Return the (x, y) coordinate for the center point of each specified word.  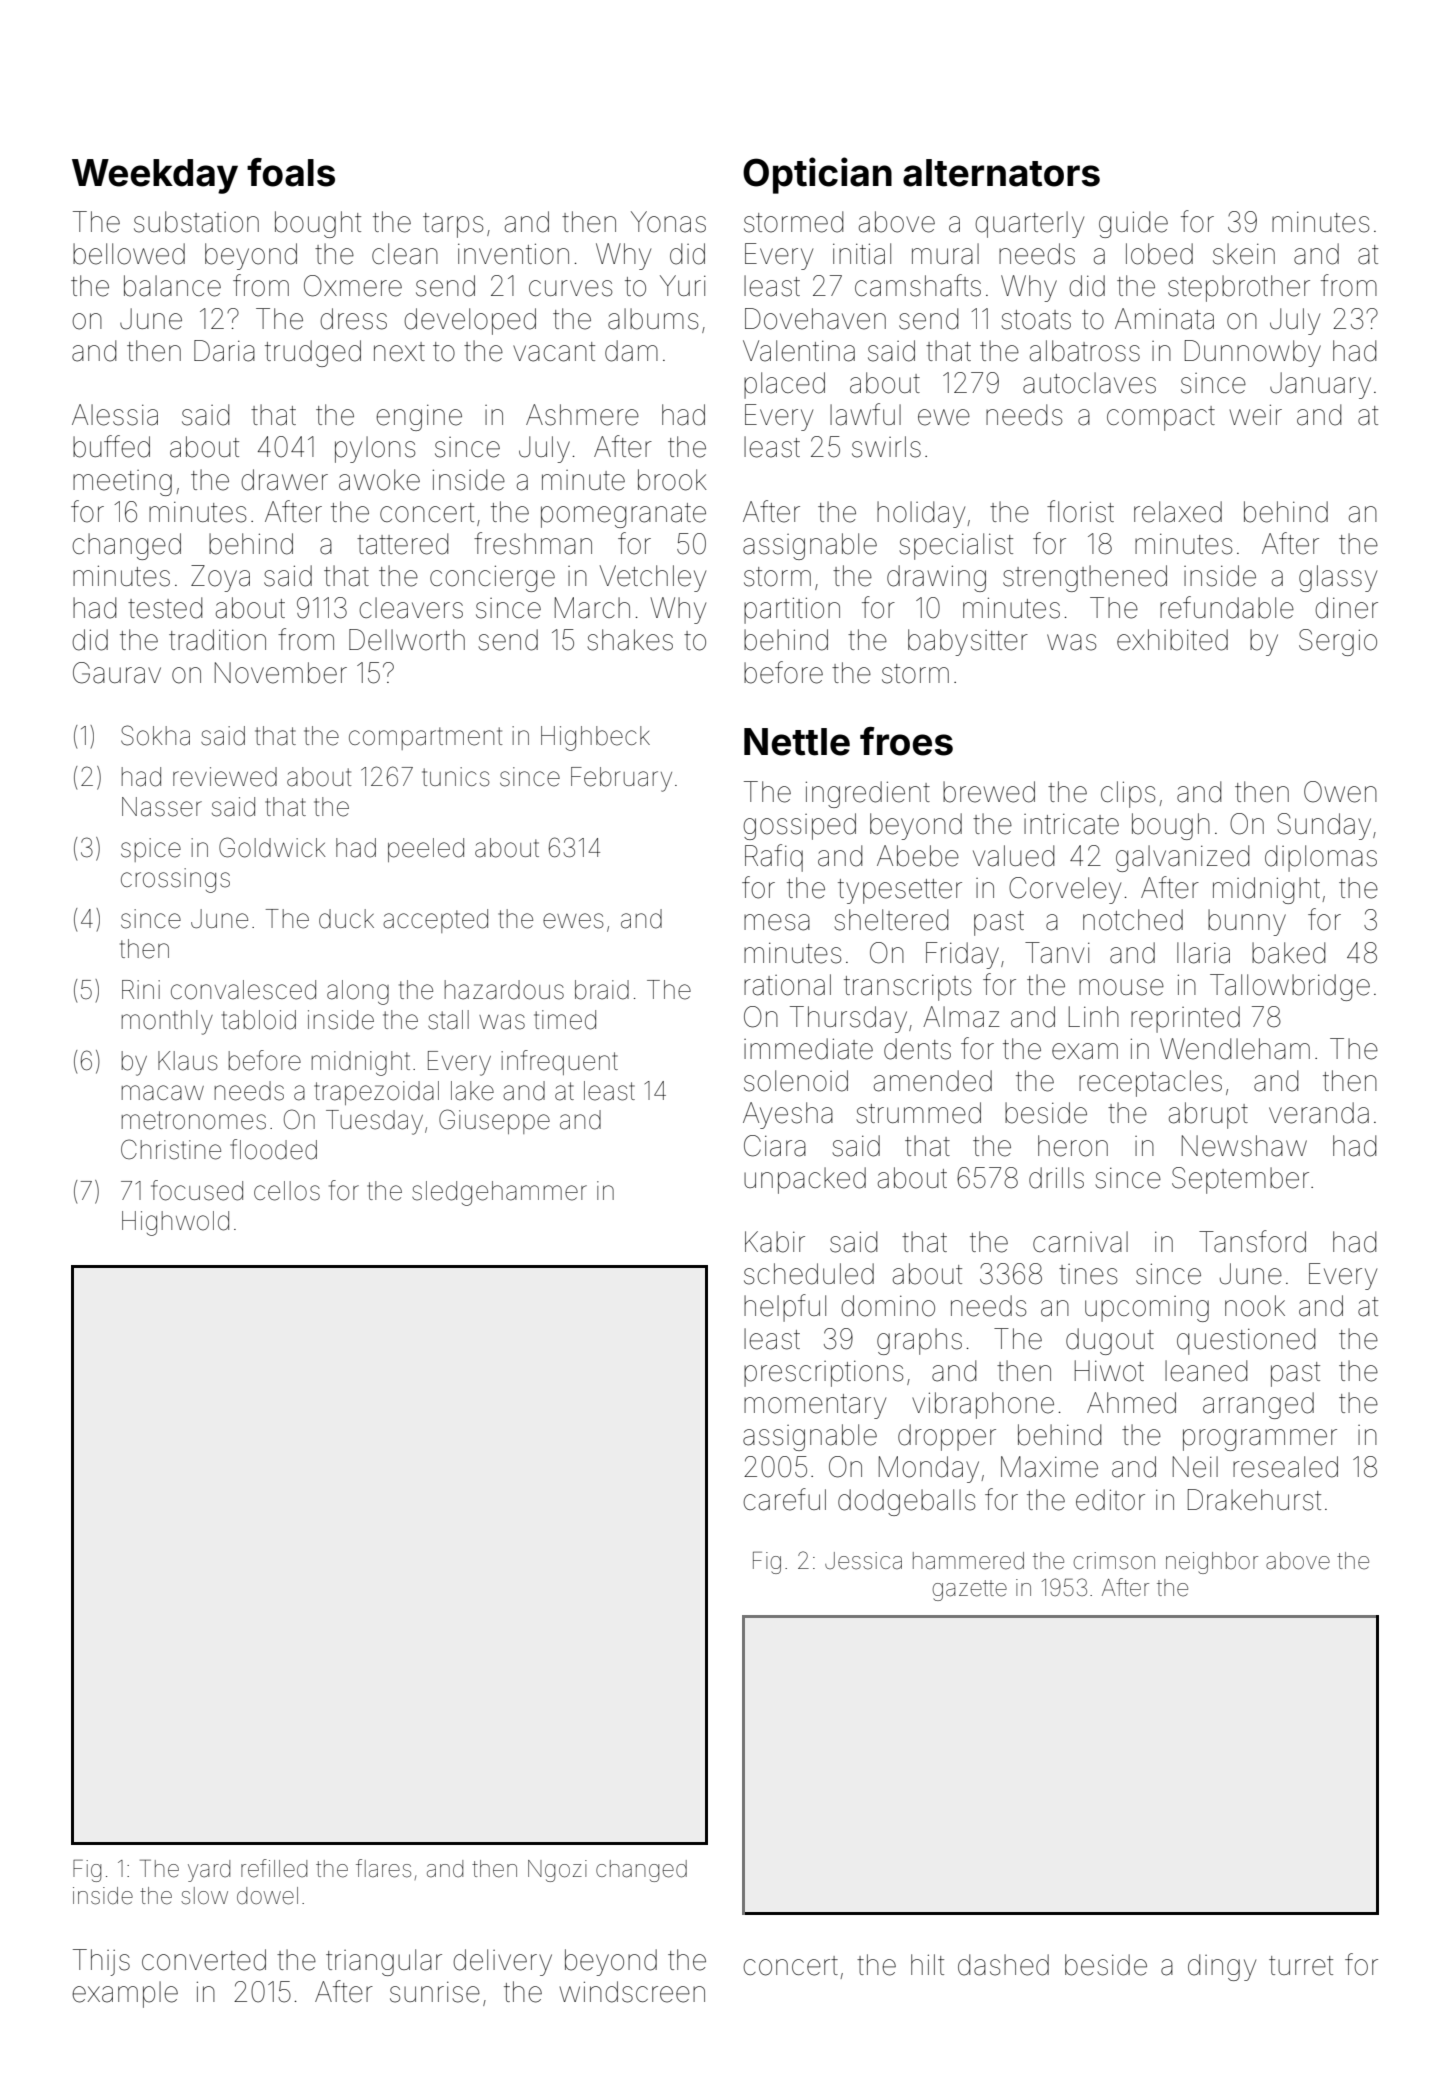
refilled (274, 1868)
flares (383, 1868)
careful (784, 1499)
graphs (919, 1341)
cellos (287, 1191)
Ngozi (557, 1871)
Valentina (799, 351)
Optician (817, 175)
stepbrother (1239, 288)
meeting (122, 483)
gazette (970, 1590)
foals (291, 172)
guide (1133, 224)
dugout (1110, 1341)
